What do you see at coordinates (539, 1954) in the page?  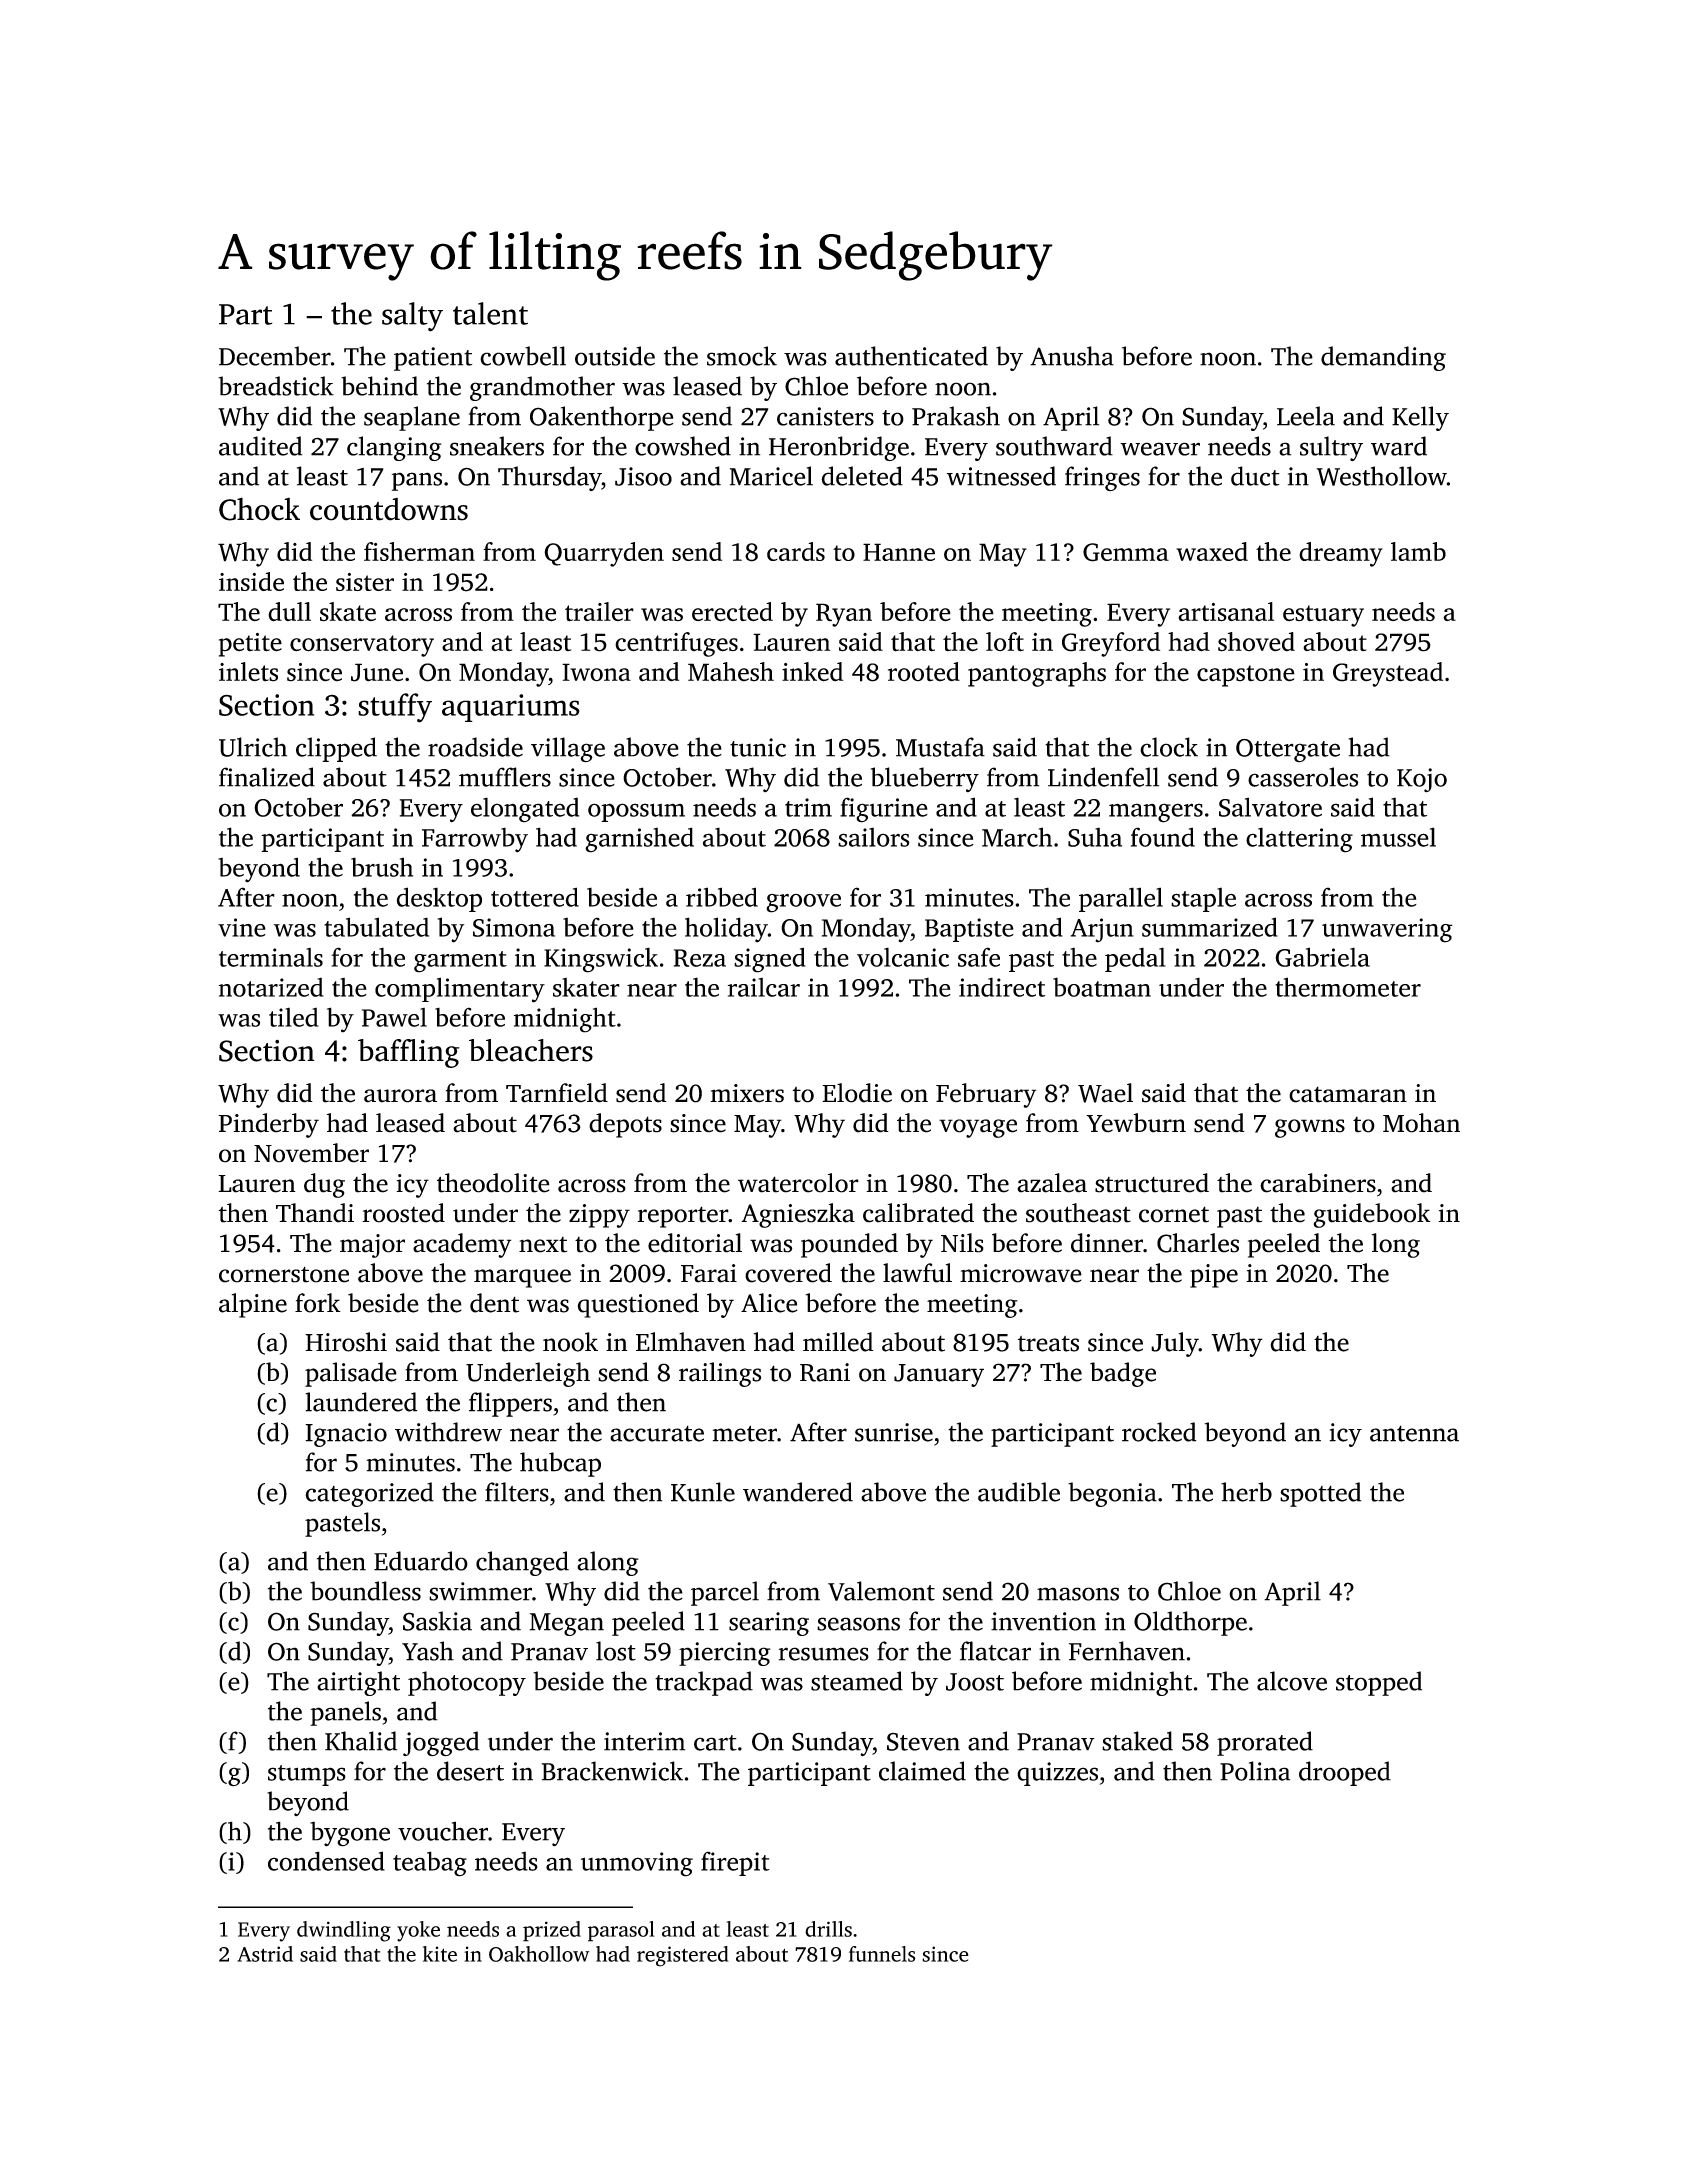 I see `Oakhollow` at bounding box center [539, 1954].
